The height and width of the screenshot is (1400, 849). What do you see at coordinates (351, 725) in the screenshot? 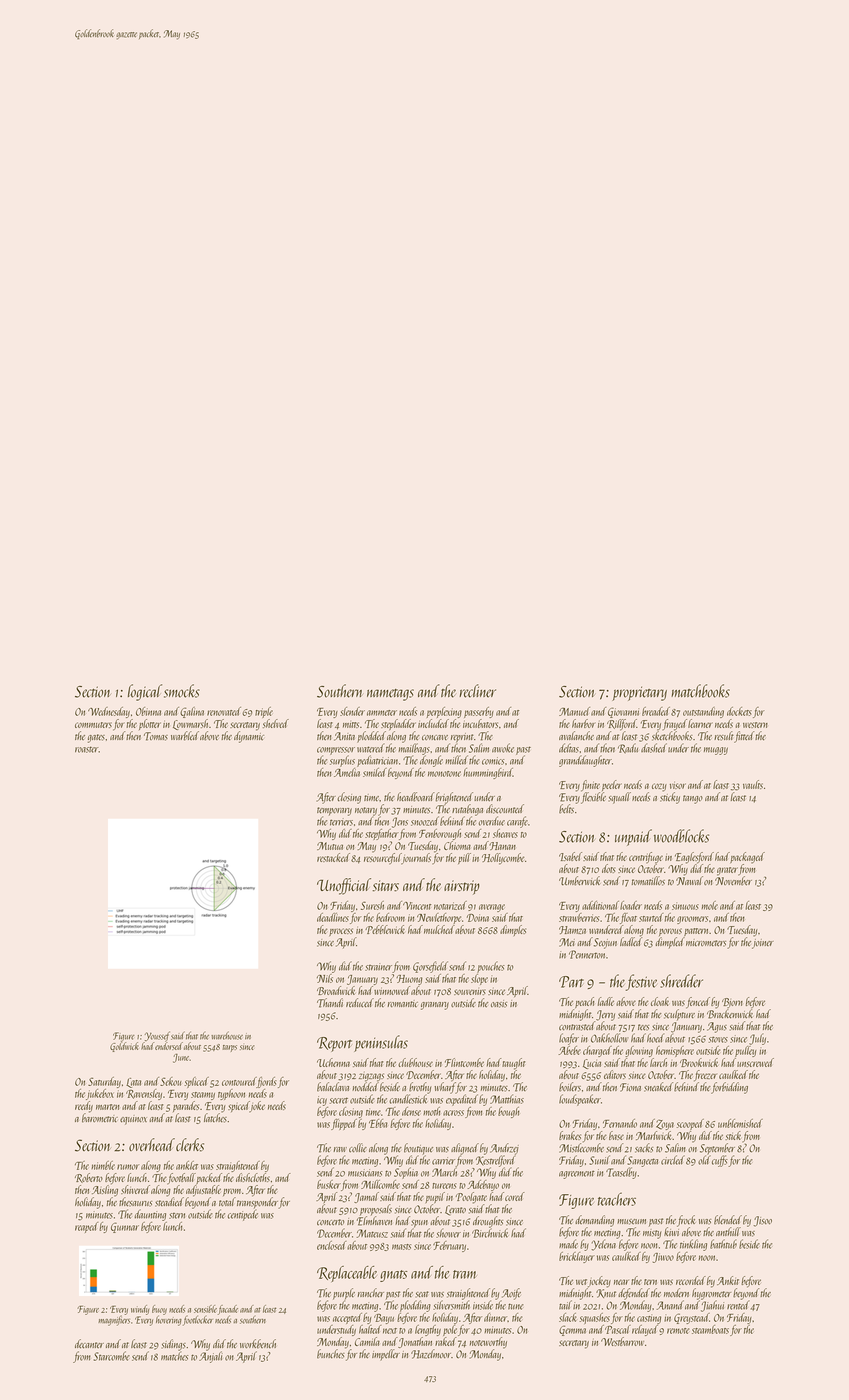
I see `mitts` at bounding box center [351, 725].
